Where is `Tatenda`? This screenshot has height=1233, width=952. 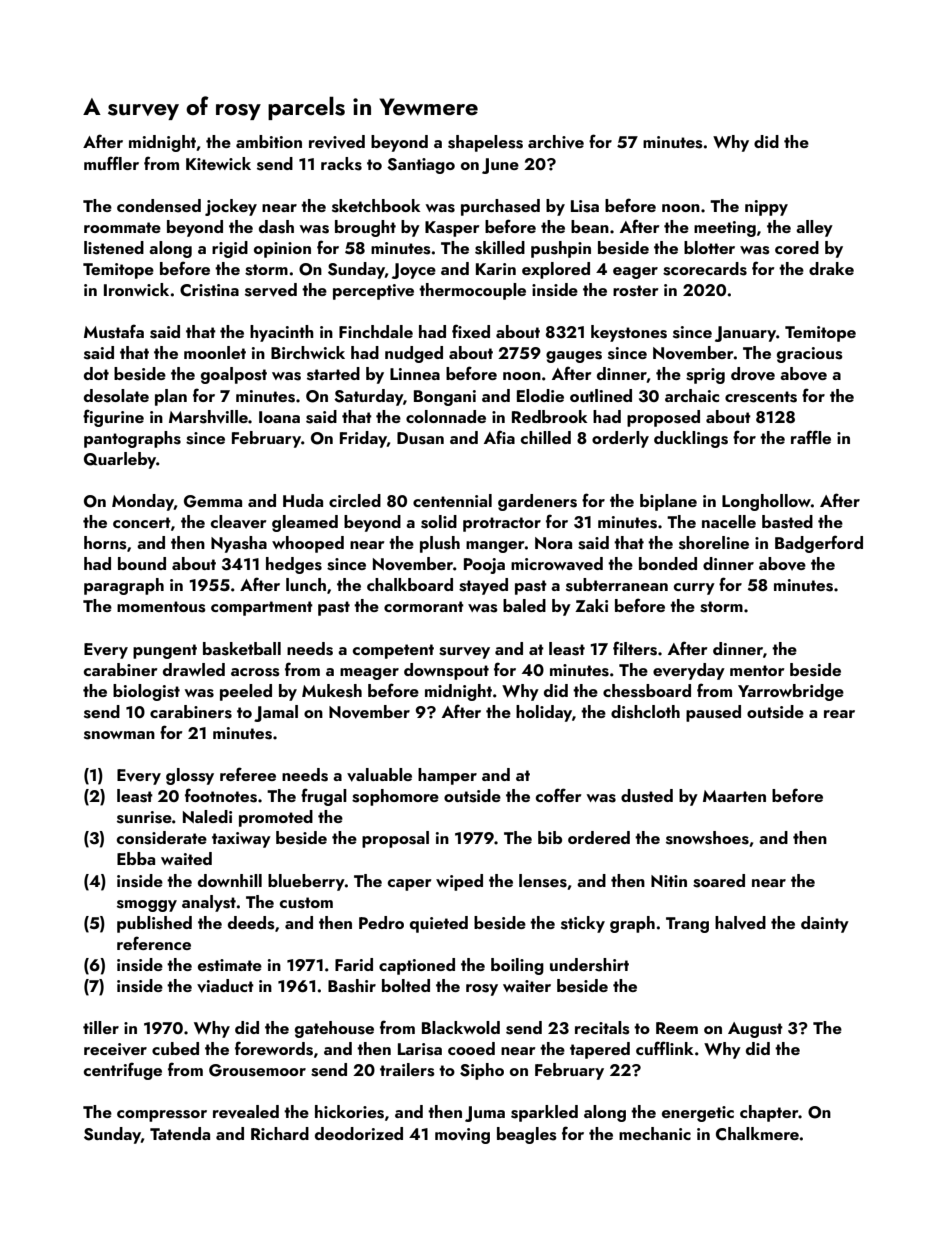
Tatenda is located at coordinates (180, 1133).
